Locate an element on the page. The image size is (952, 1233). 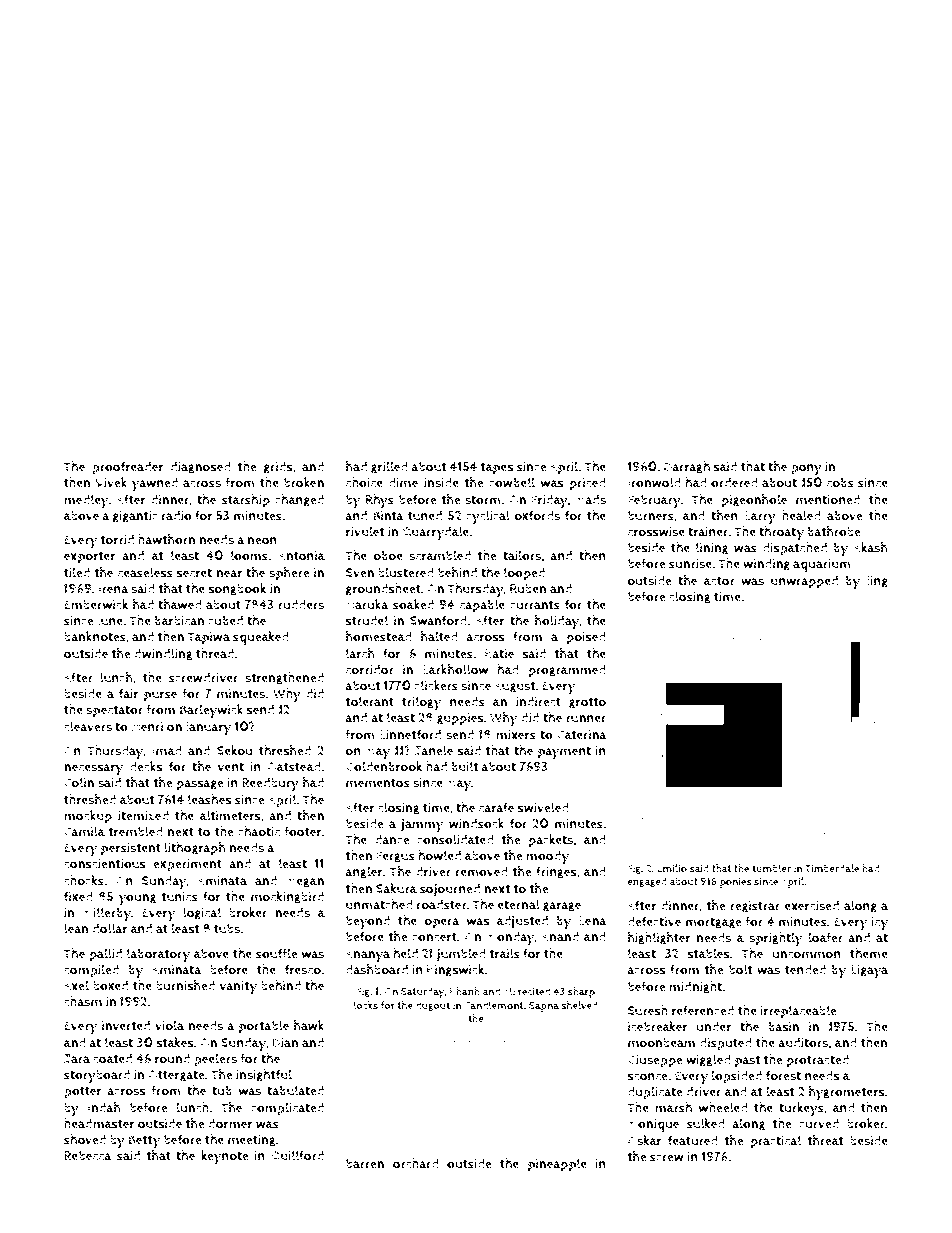
swiveled is located at coordinates (543, 807).
